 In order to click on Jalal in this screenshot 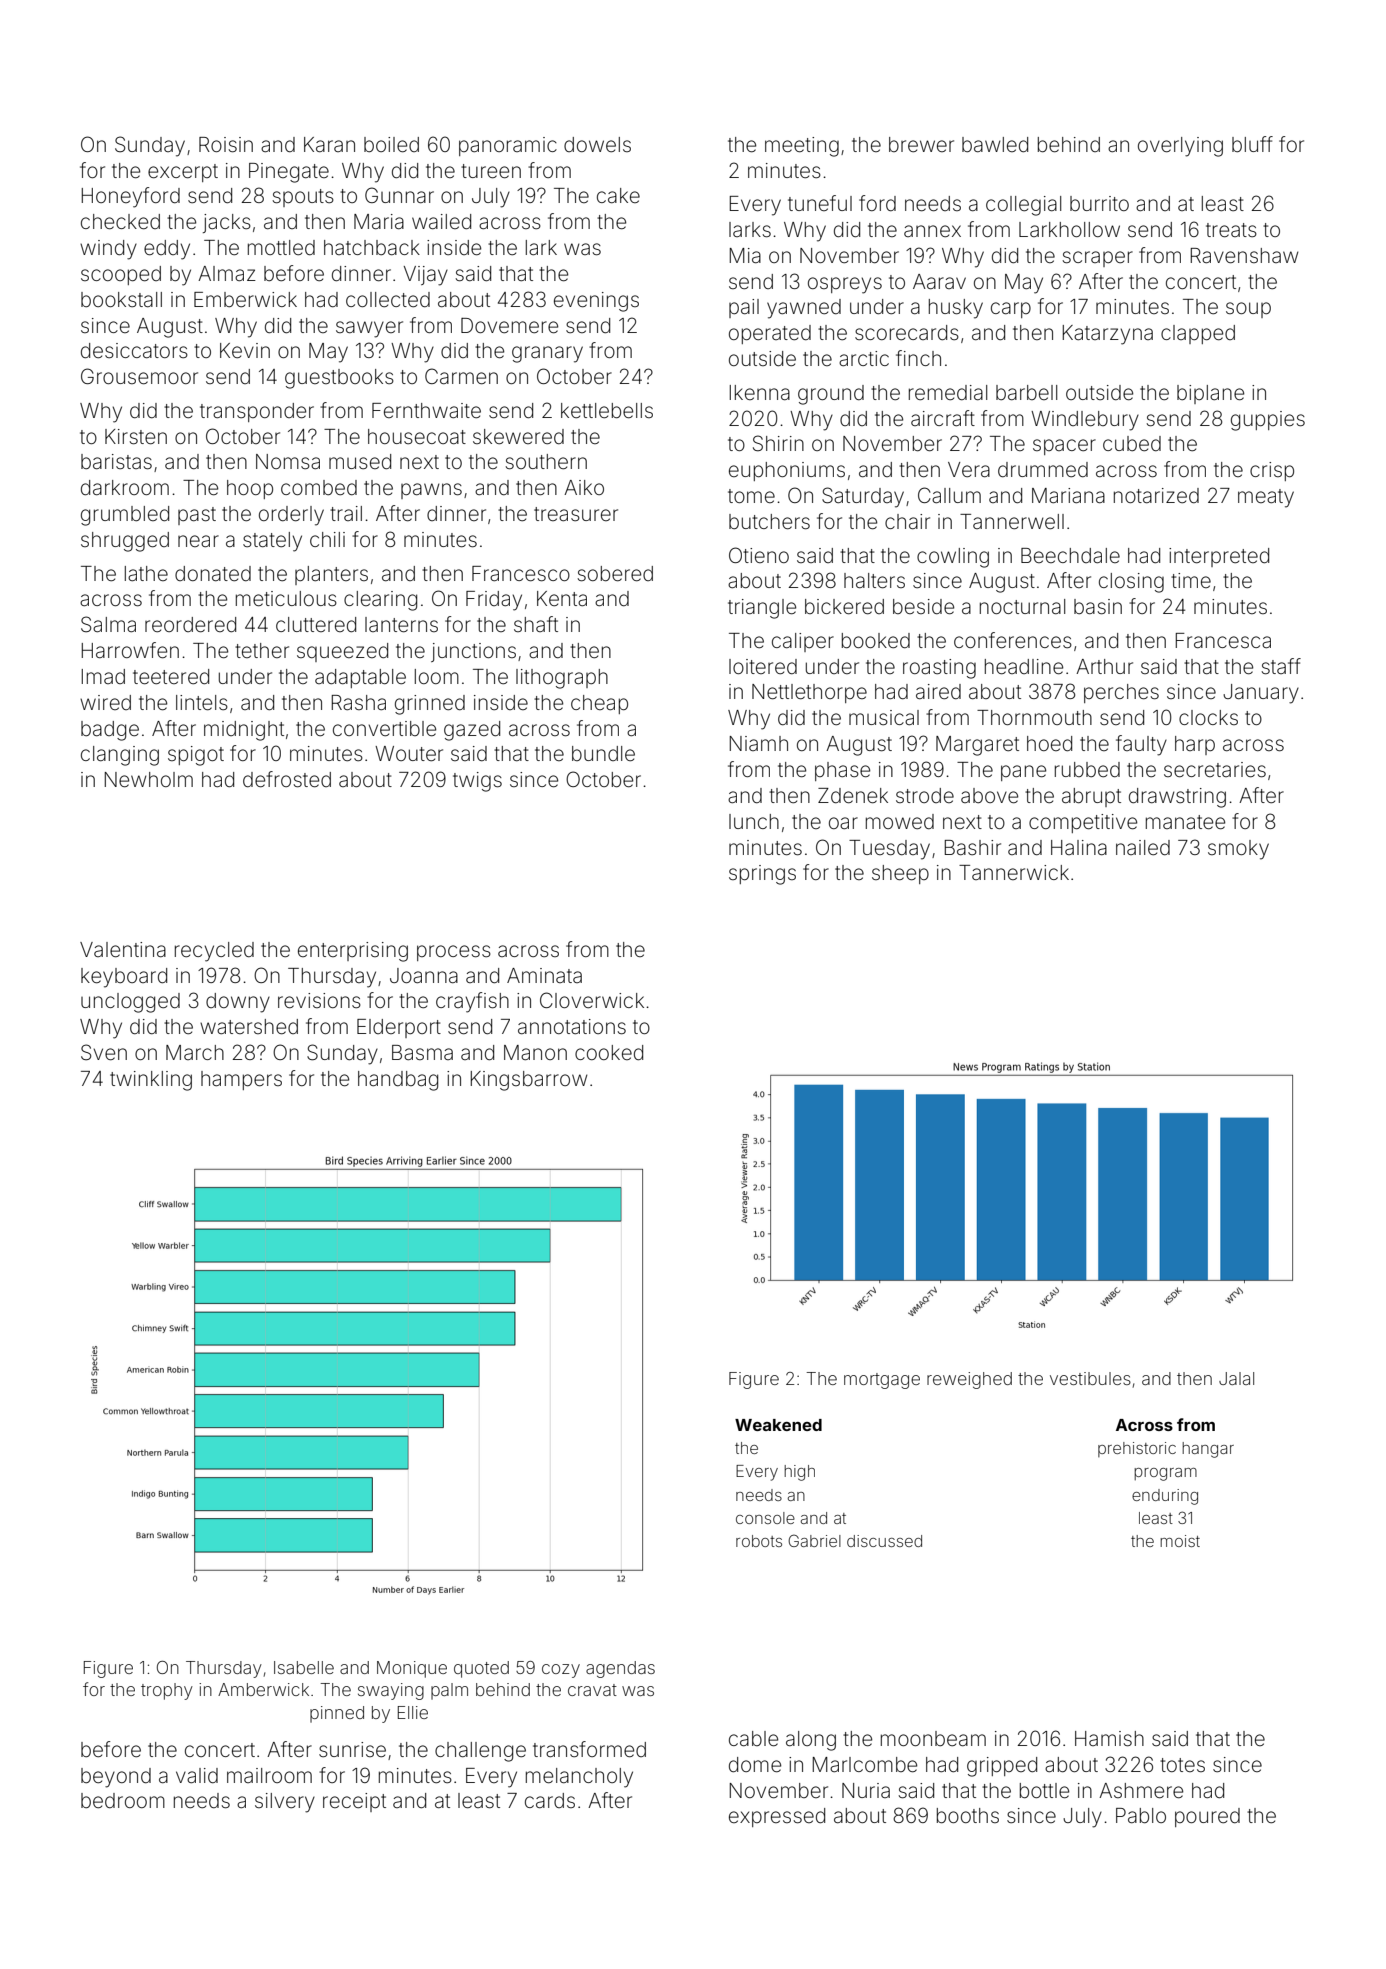, I will do `click(1236, 1378)`.
